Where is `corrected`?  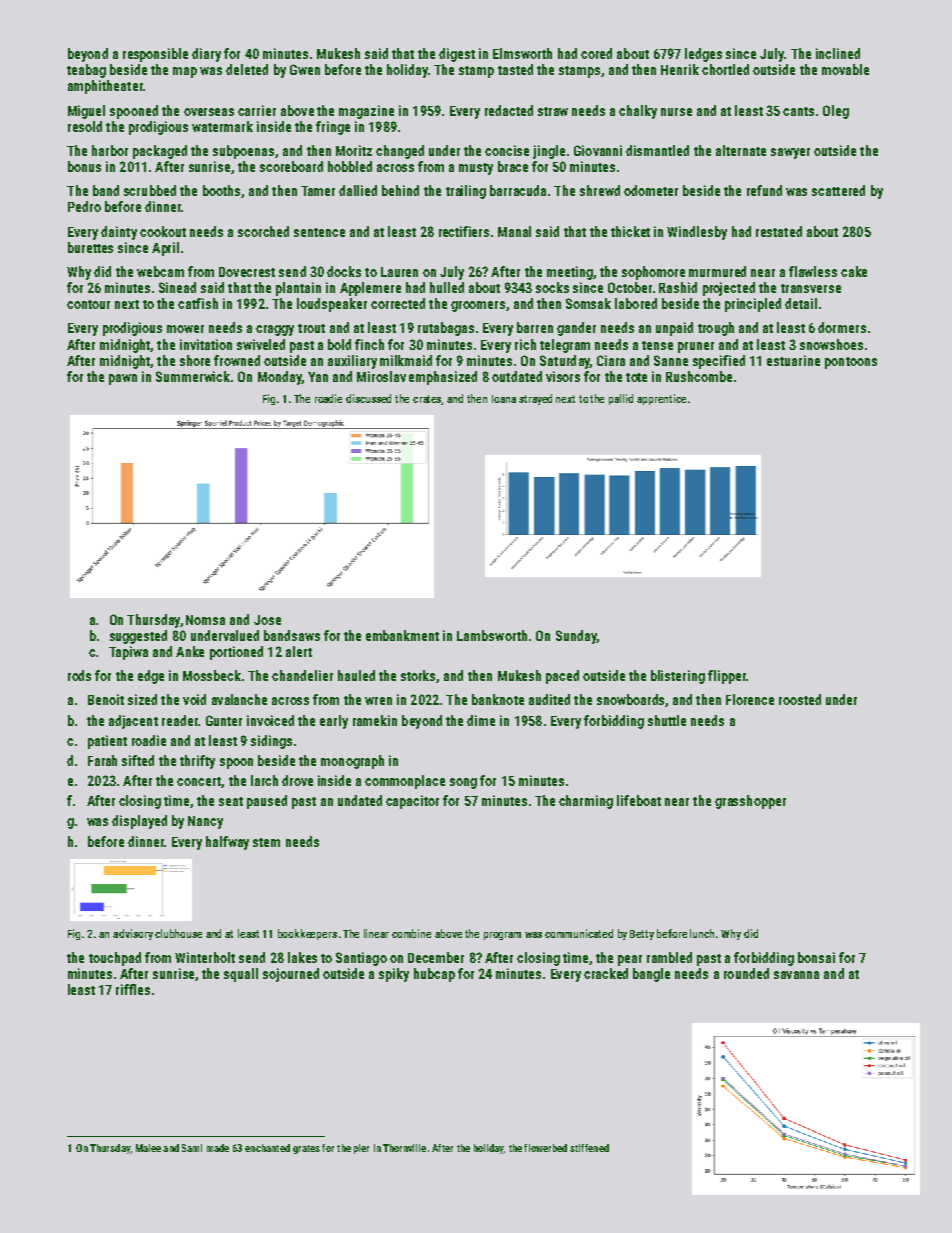
corrected is located at coordinates (398, 303).
